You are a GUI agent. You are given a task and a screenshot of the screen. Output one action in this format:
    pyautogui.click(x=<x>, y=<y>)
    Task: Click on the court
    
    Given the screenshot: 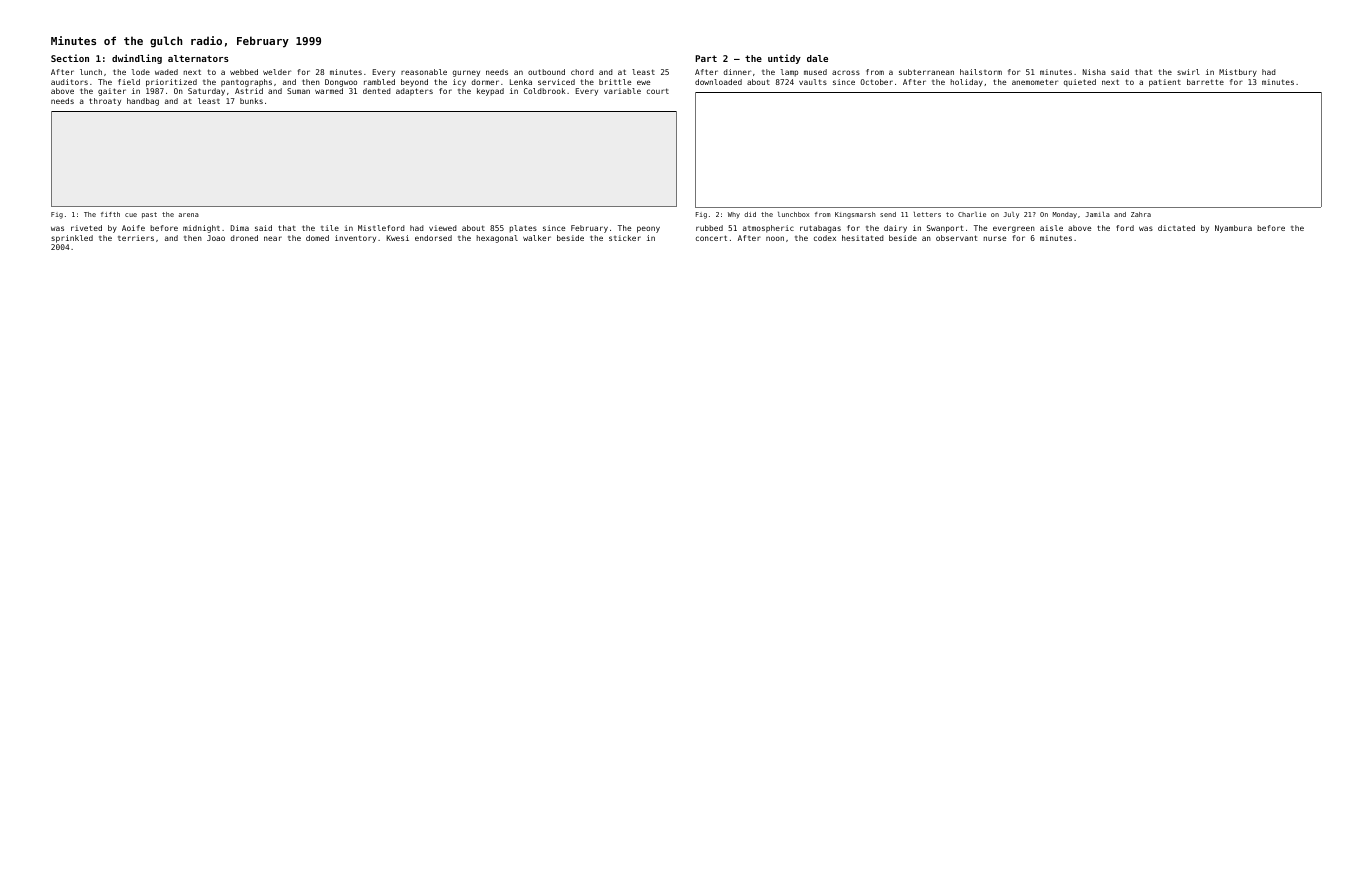 What is the action you would take?
    pyautogui.click(x=658, y=91)
